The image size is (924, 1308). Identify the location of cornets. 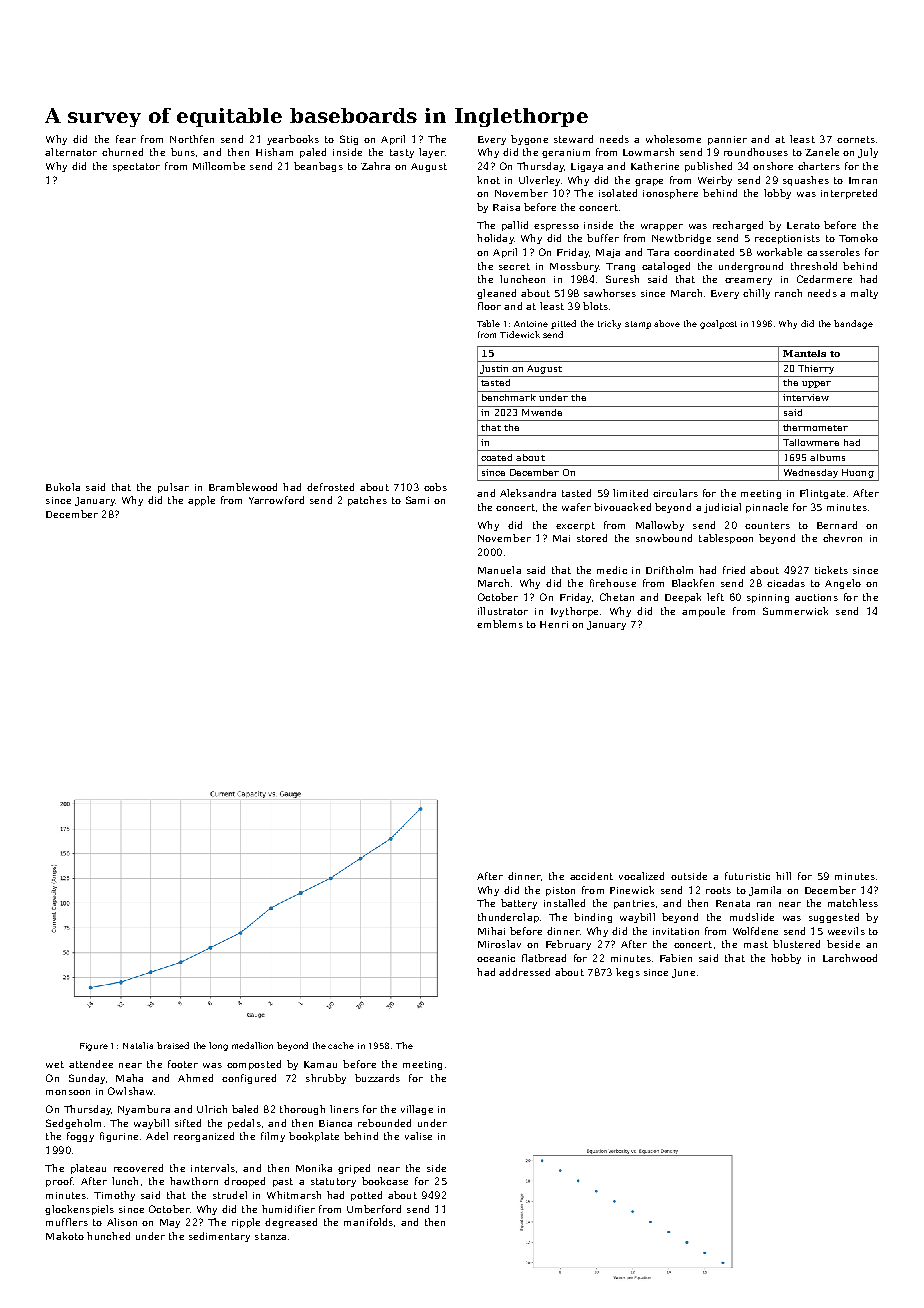
(856, 139).
